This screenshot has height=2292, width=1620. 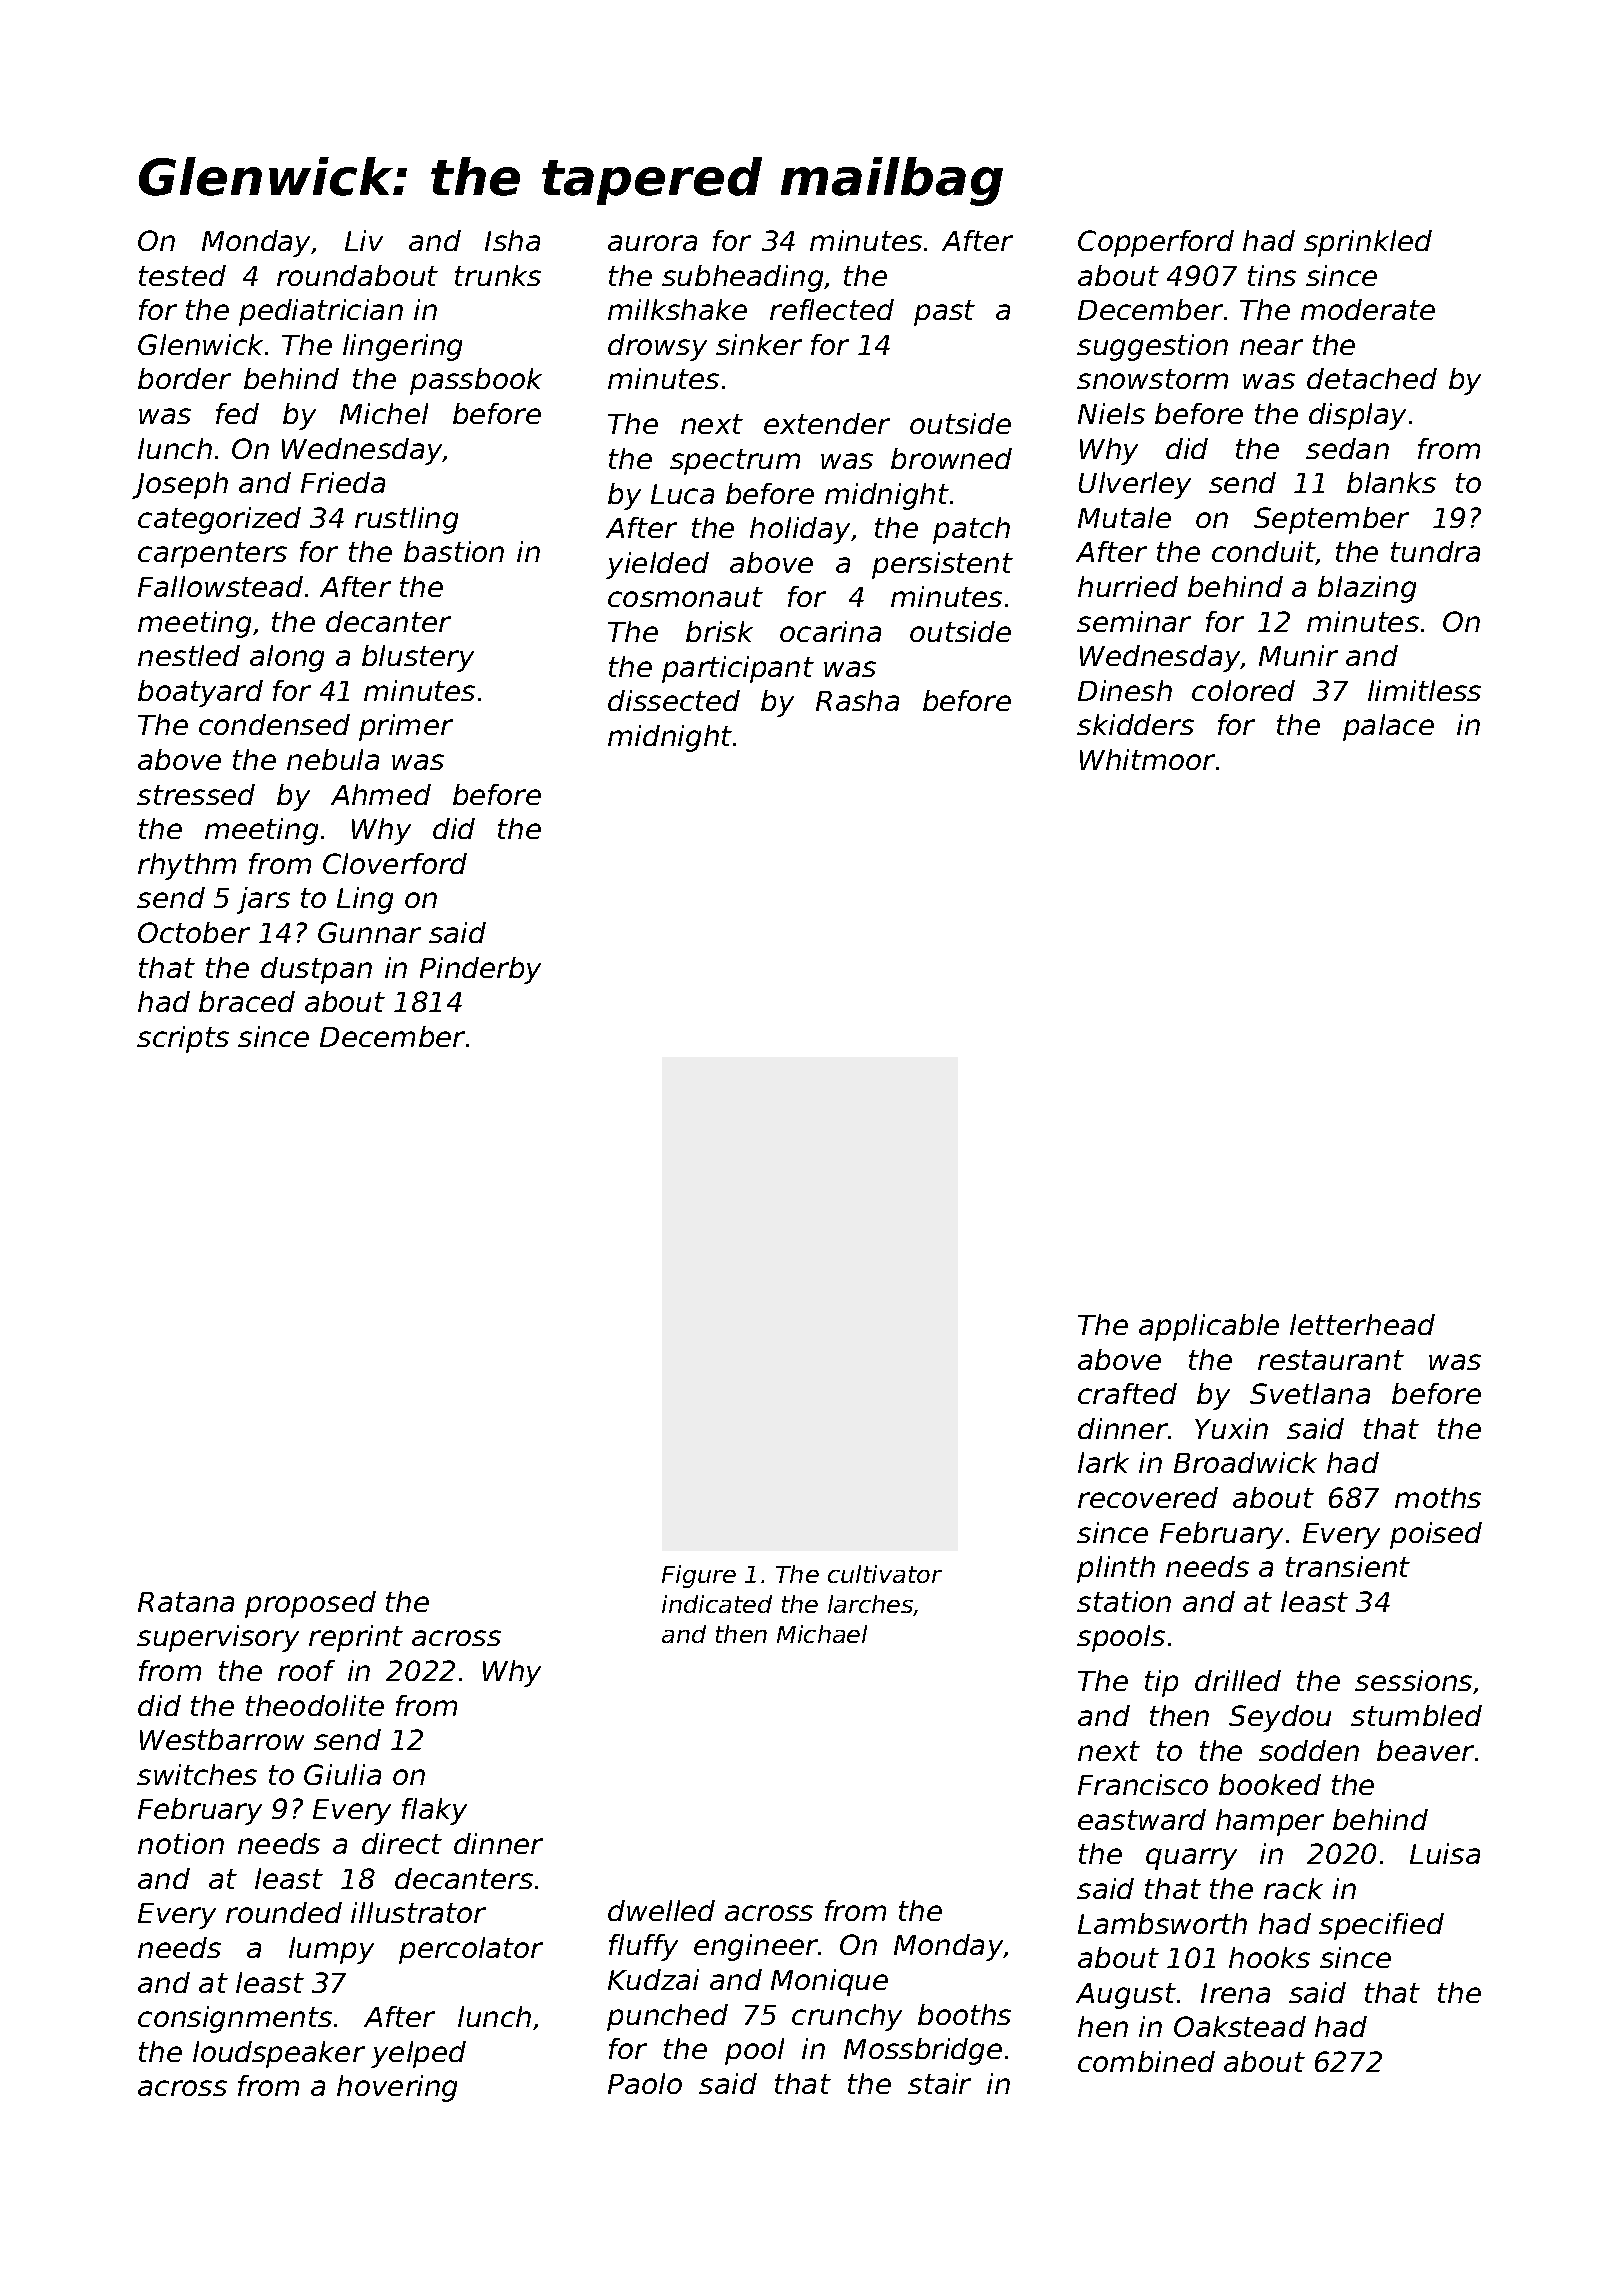 What do you see at coordinates (652, 243) in the screenshot?
I see `aurora` at bounding box center [652, 243].
